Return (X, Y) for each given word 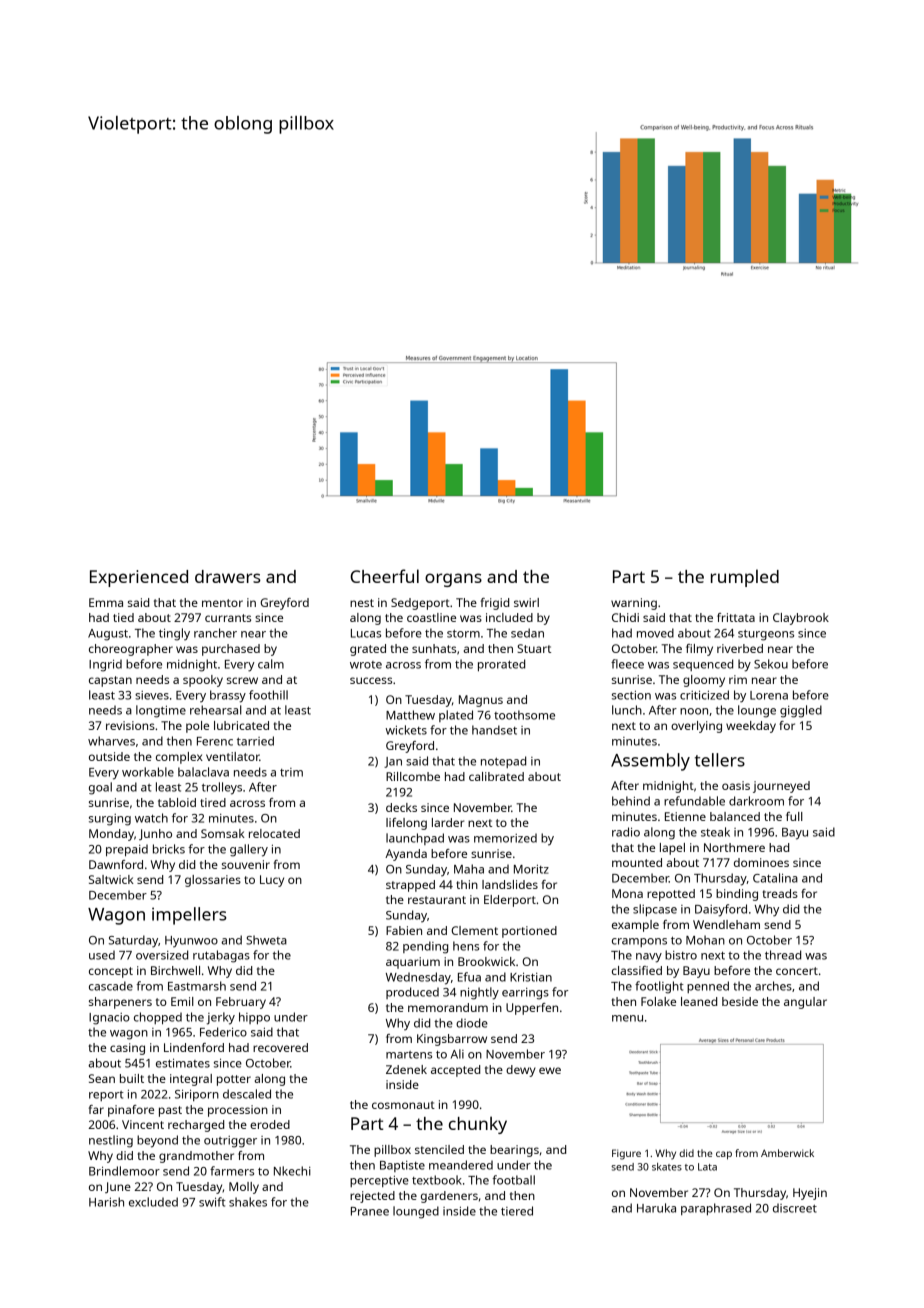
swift (212, 1202)
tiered (517, 1211)
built (132, 1078)
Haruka (656, 1208)
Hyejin (810, 1194)
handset (494, 730)
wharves (111, 741)
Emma (106, 602)
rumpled (745, 578)
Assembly (650, 762)
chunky (478, 1125)
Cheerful (384, 576)
